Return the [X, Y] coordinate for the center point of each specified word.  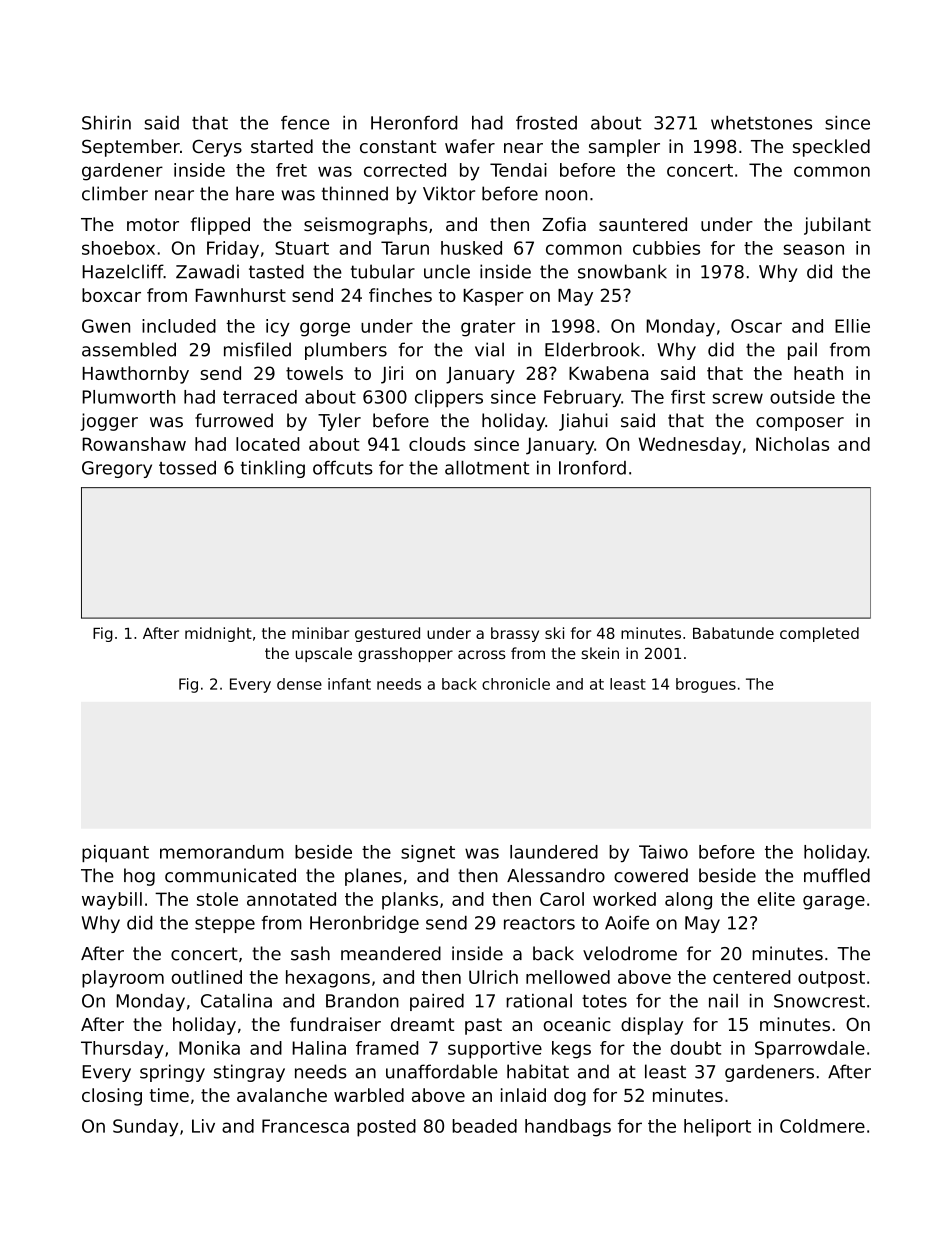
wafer [470, 146]
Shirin [106, 123]
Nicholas [792, 444]
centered [751, 977]
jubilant [837, 226]
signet [428, 853]
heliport [717, 1128]
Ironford [592, 468]
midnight [218, 634]
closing [112, 1097]
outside [802, 397]
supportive [495, 1050]
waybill [112, 901]
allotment [487, 468]
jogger [109, 422]
